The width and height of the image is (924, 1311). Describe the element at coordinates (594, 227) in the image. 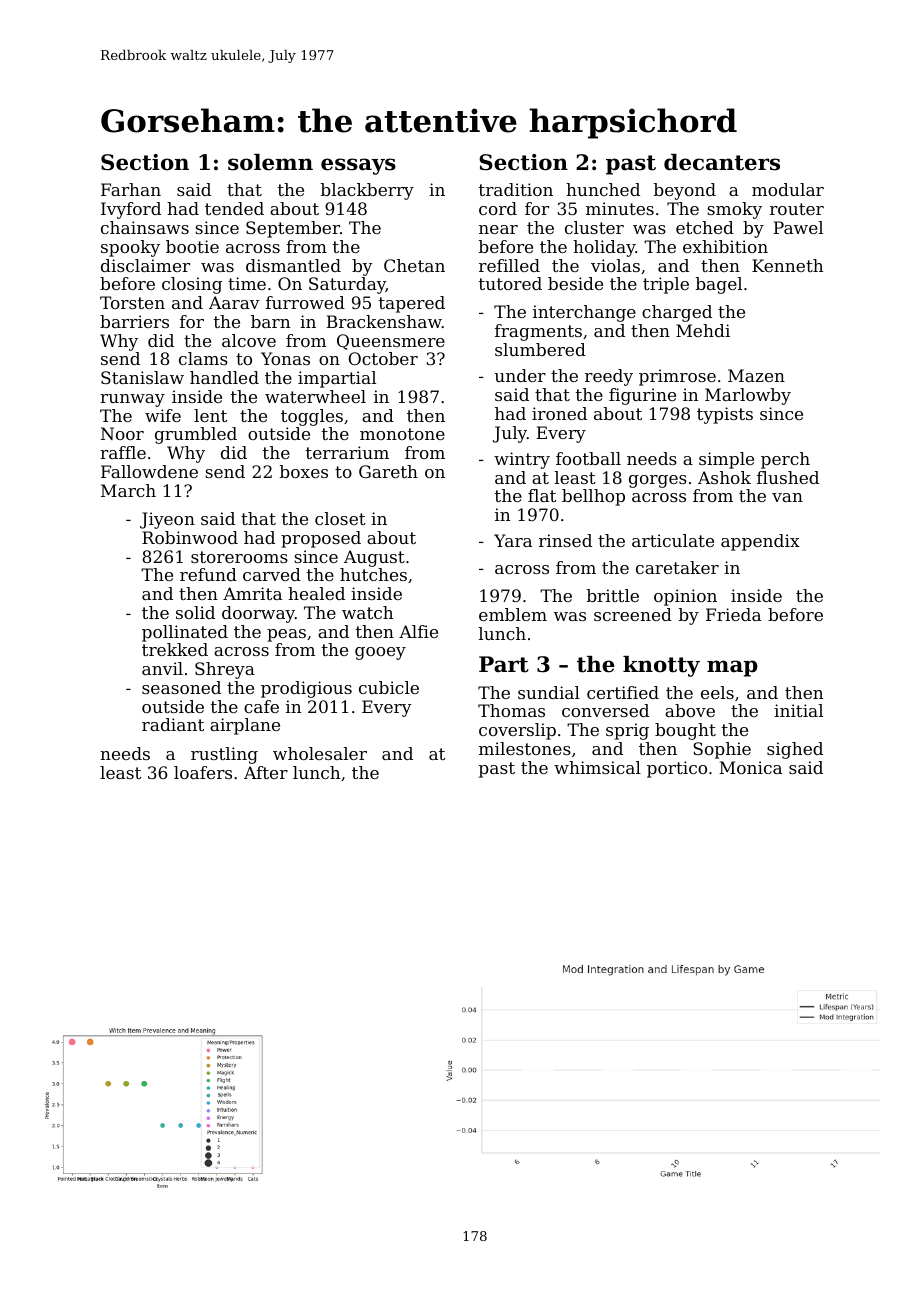

I see `cluster` at that location.
